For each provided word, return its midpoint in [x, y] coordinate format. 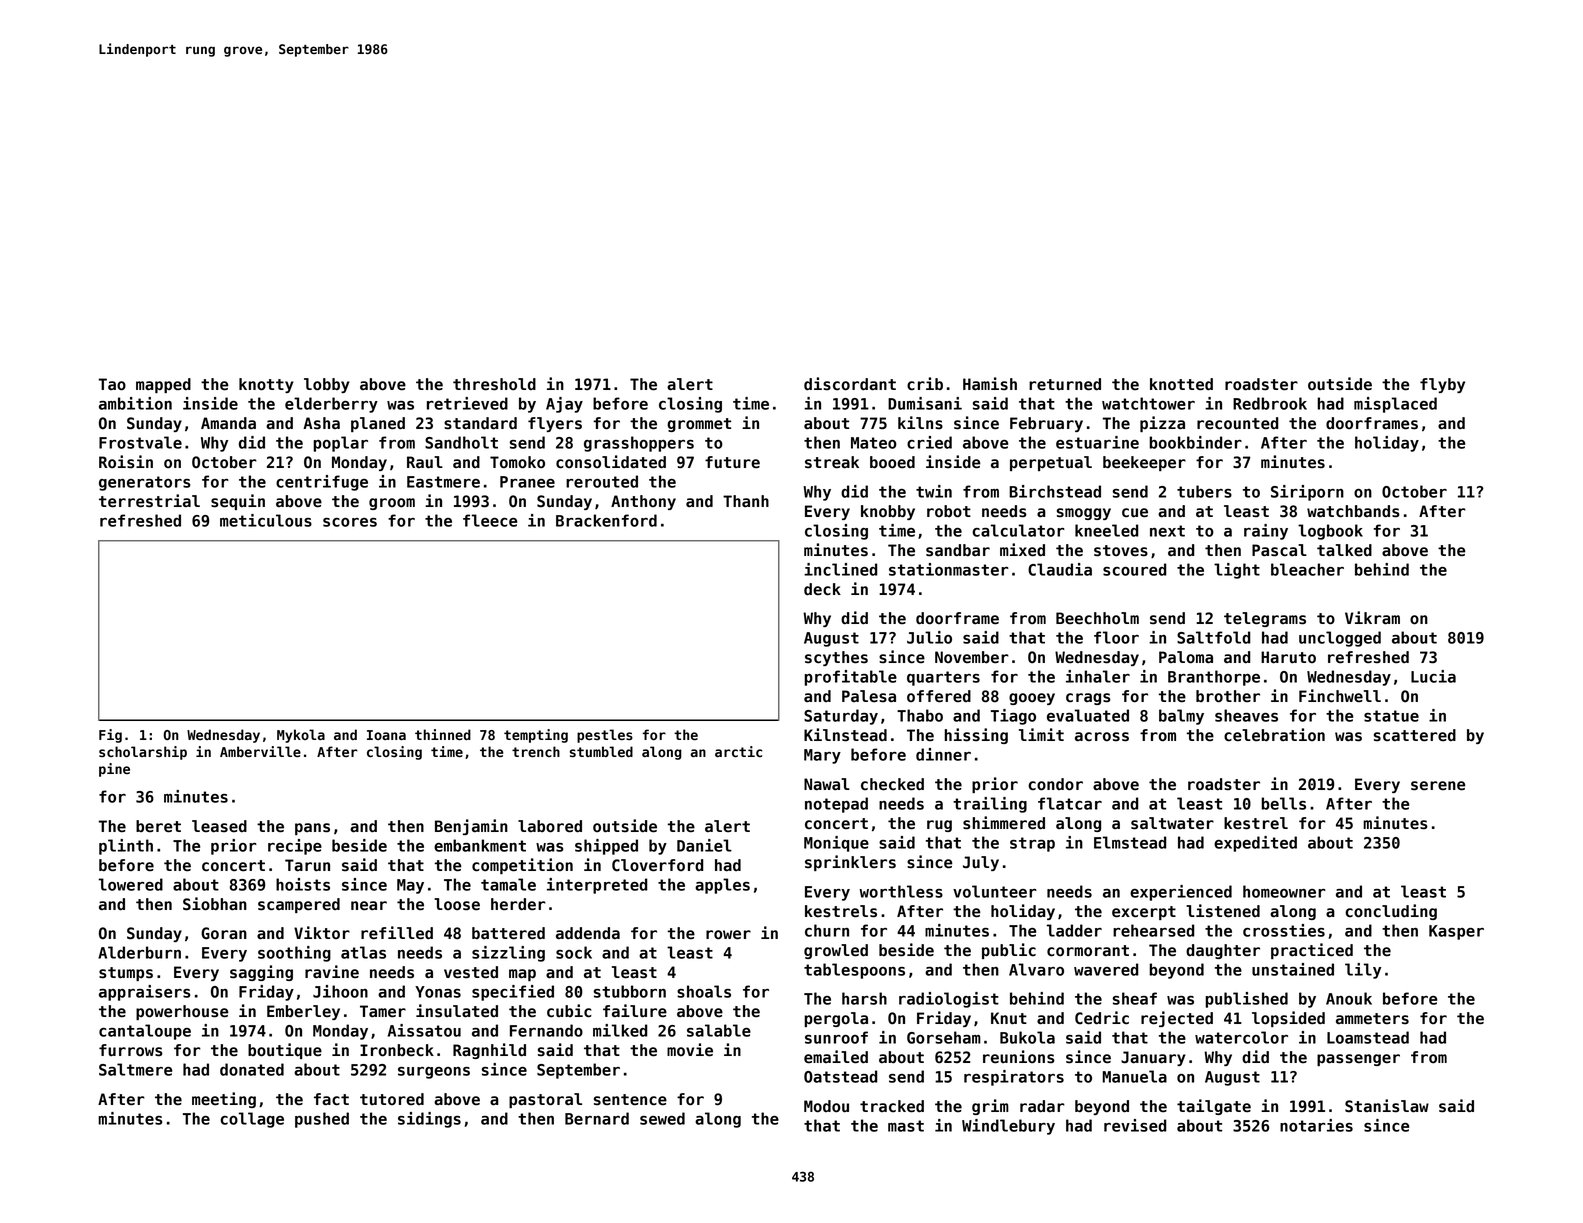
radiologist [949, 1000]
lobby [327, 385]
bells [1283, 803]
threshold [494, 384]
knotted [1181, 384]
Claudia [1060, 569]
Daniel [704, 845]
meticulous [266, 520]
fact [331, 1099]
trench [536, 752]
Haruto [1288, 657]
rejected [1177, 1019]
